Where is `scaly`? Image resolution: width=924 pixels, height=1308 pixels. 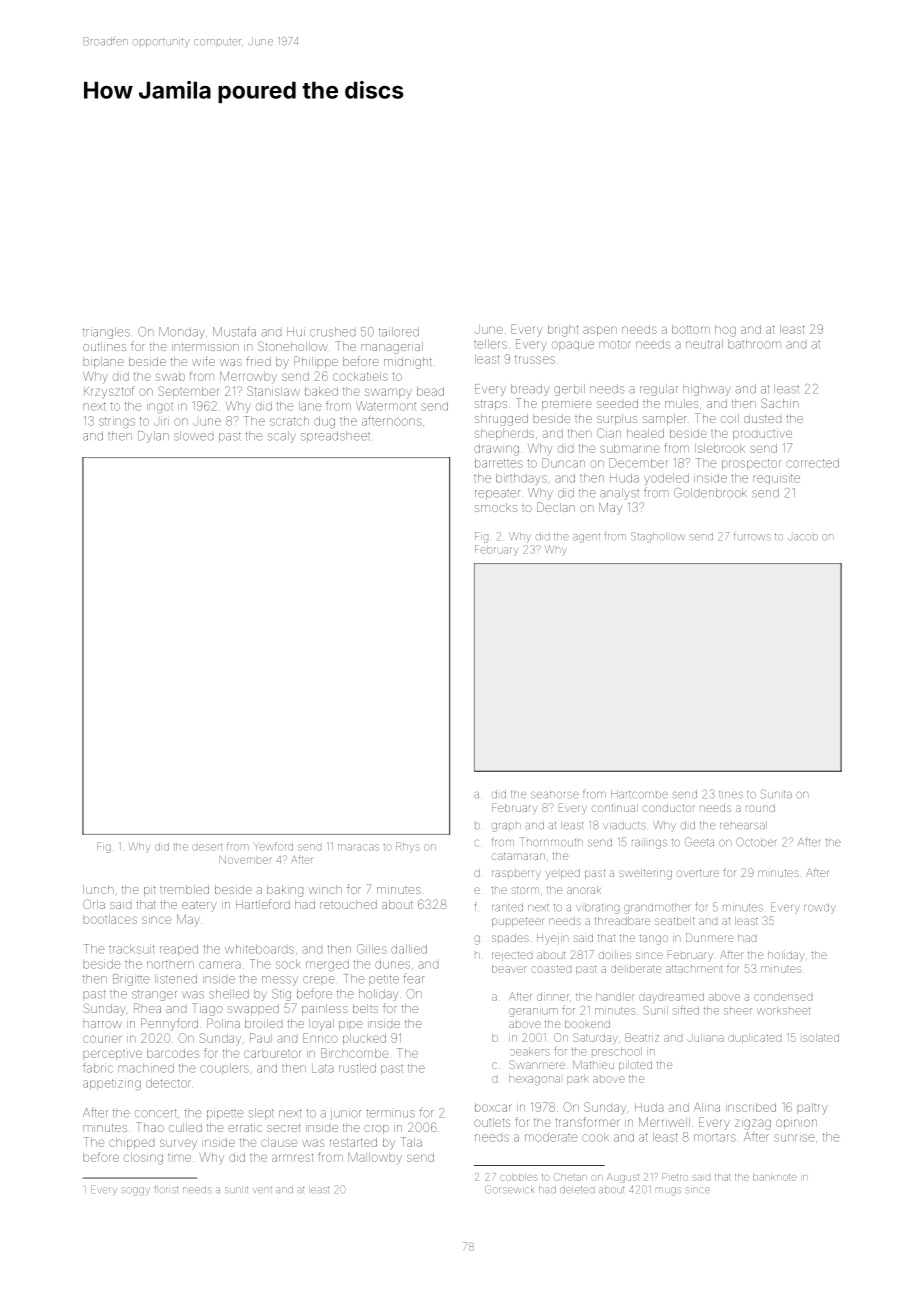
scaly is located at coordinates (282, 437).
